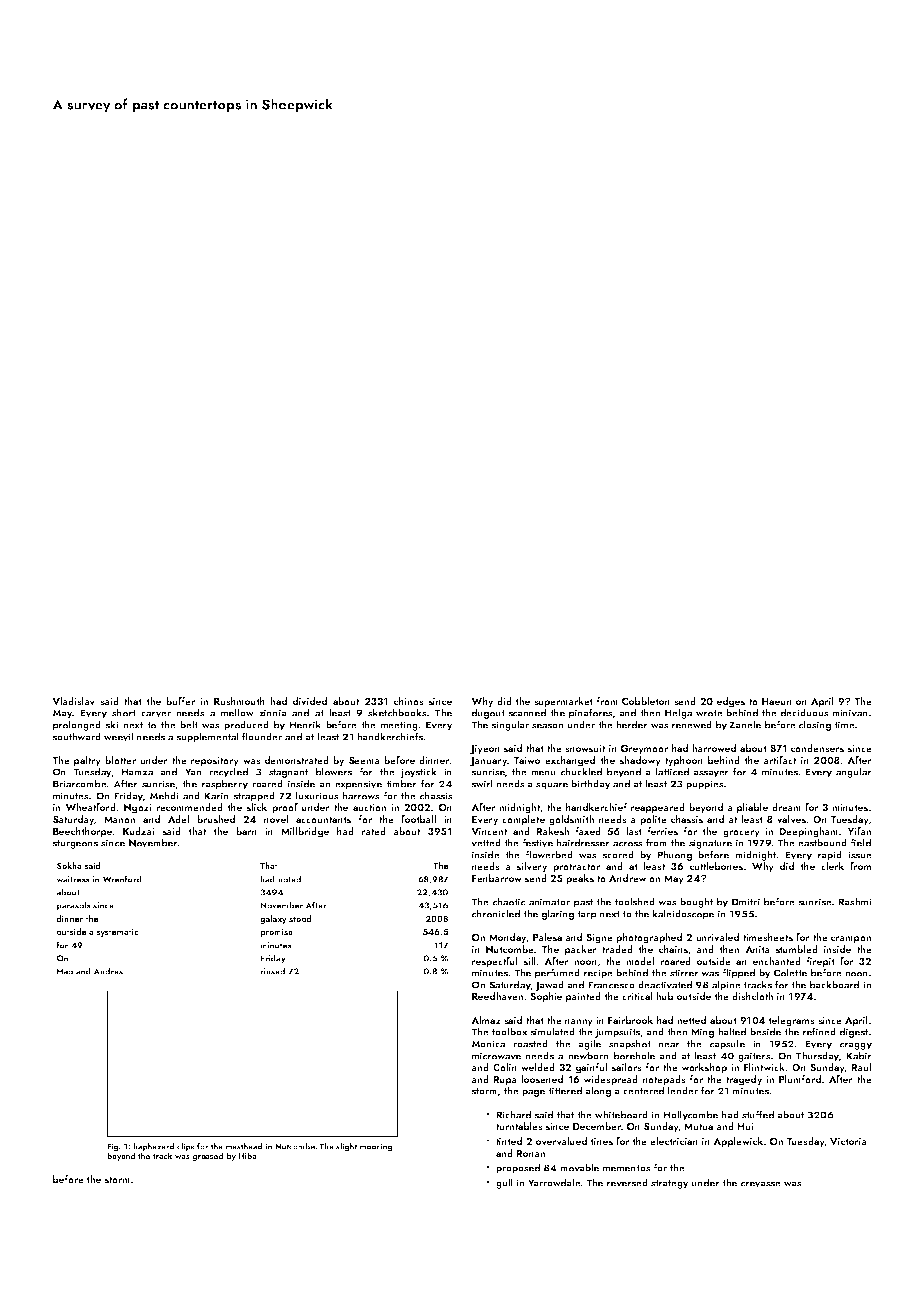 The image size is (924, 1308). I want to click on chains, so click(673, 949).
